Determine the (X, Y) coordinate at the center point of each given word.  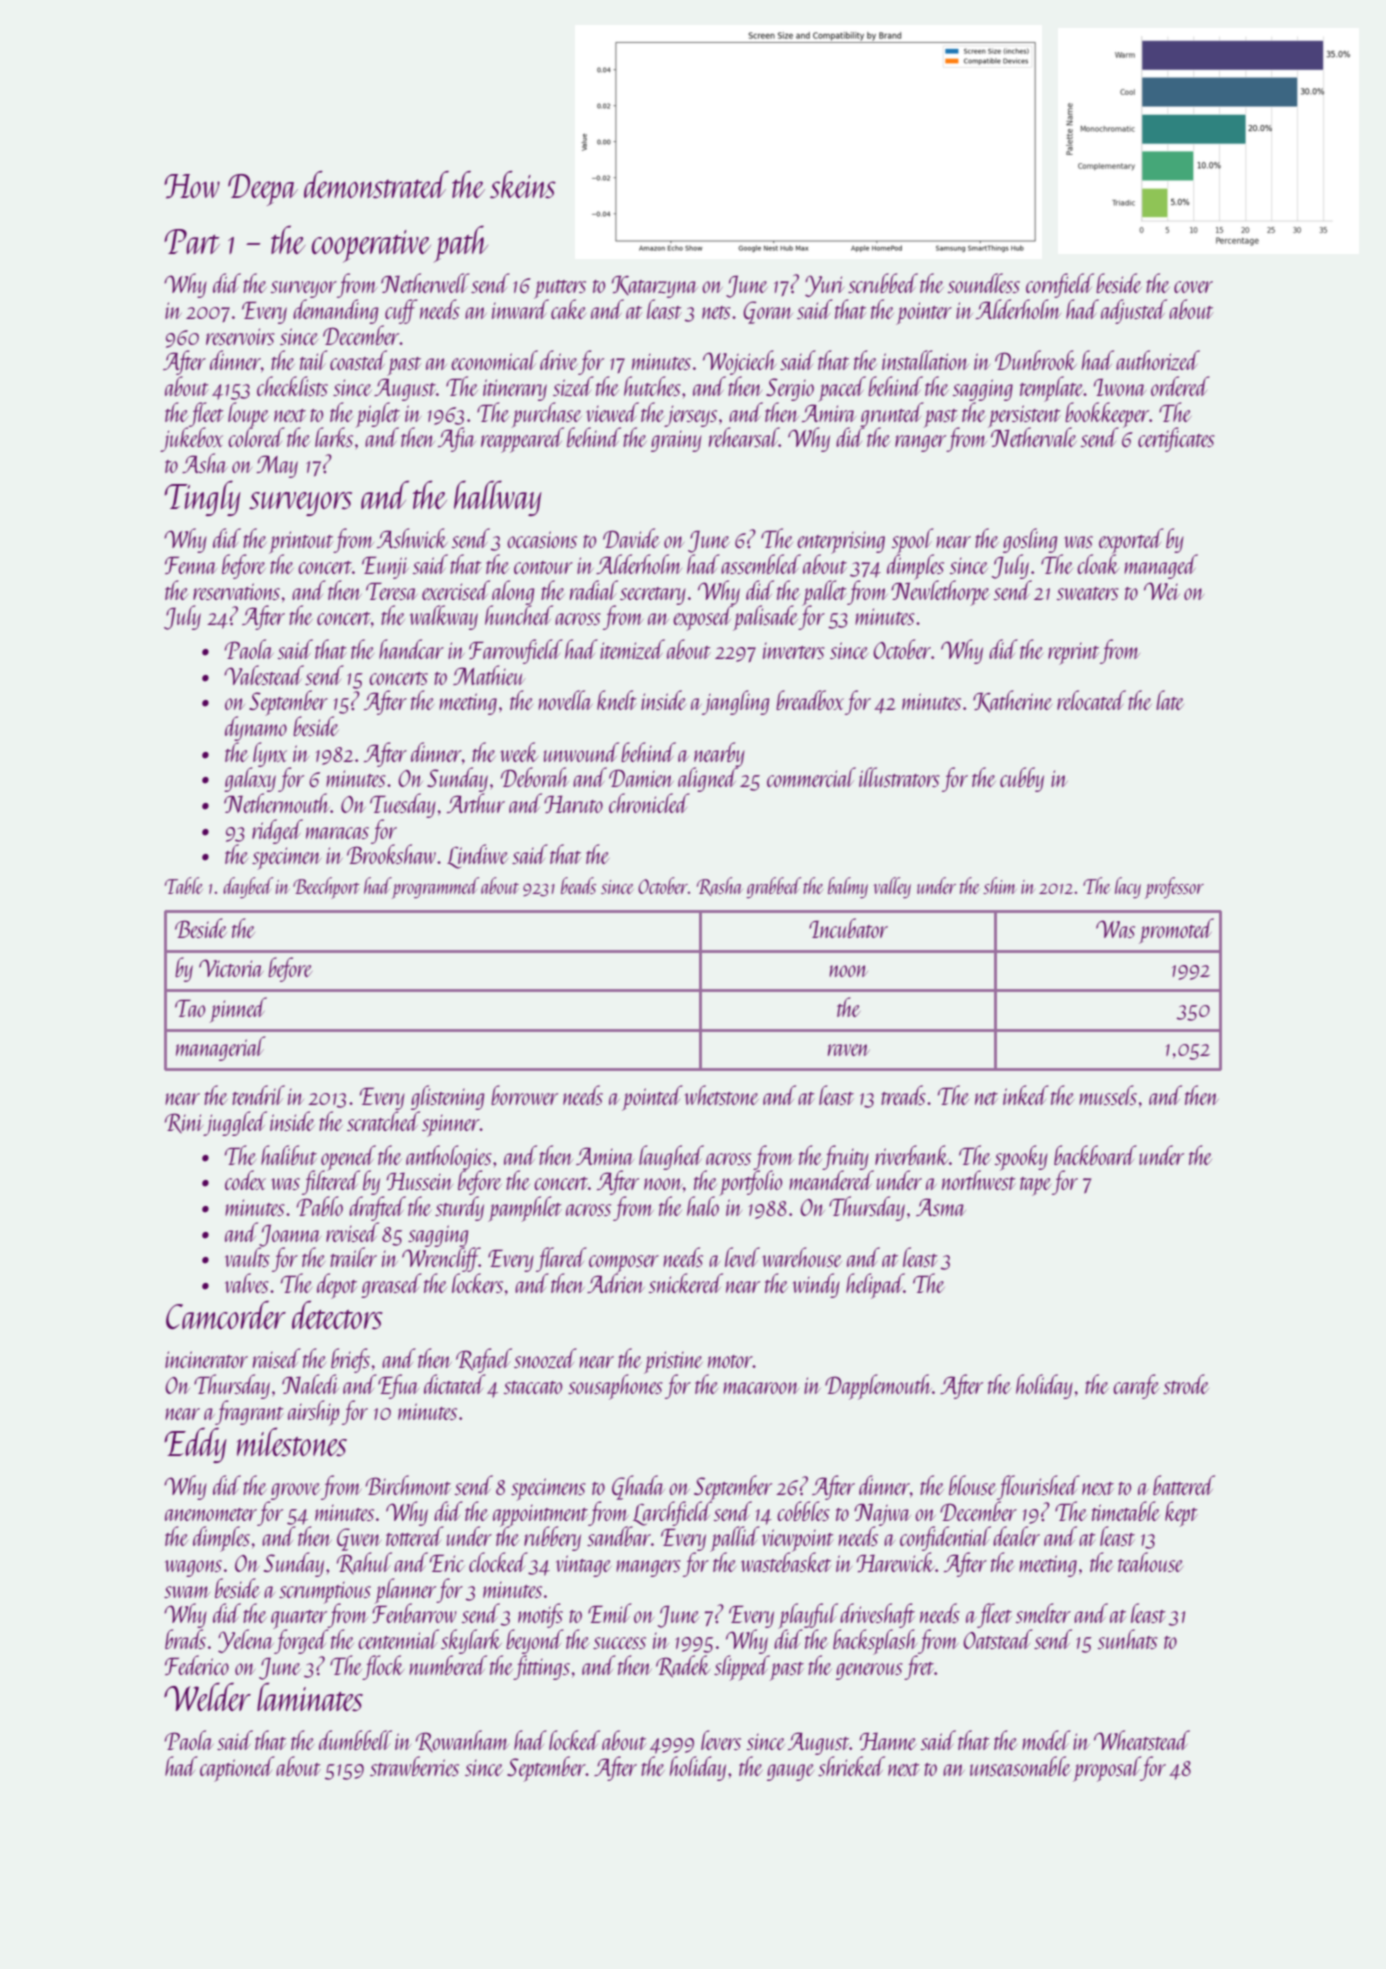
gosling (1030, 540)
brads (185, 1639)
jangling (735, 702)
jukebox (191, 439)
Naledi (310, 1384)
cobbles (803, 1511)
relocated (1091, 700)
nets (716, 312)
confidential (945, 1538)
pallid (735, 1539)
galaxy (250, 779)
